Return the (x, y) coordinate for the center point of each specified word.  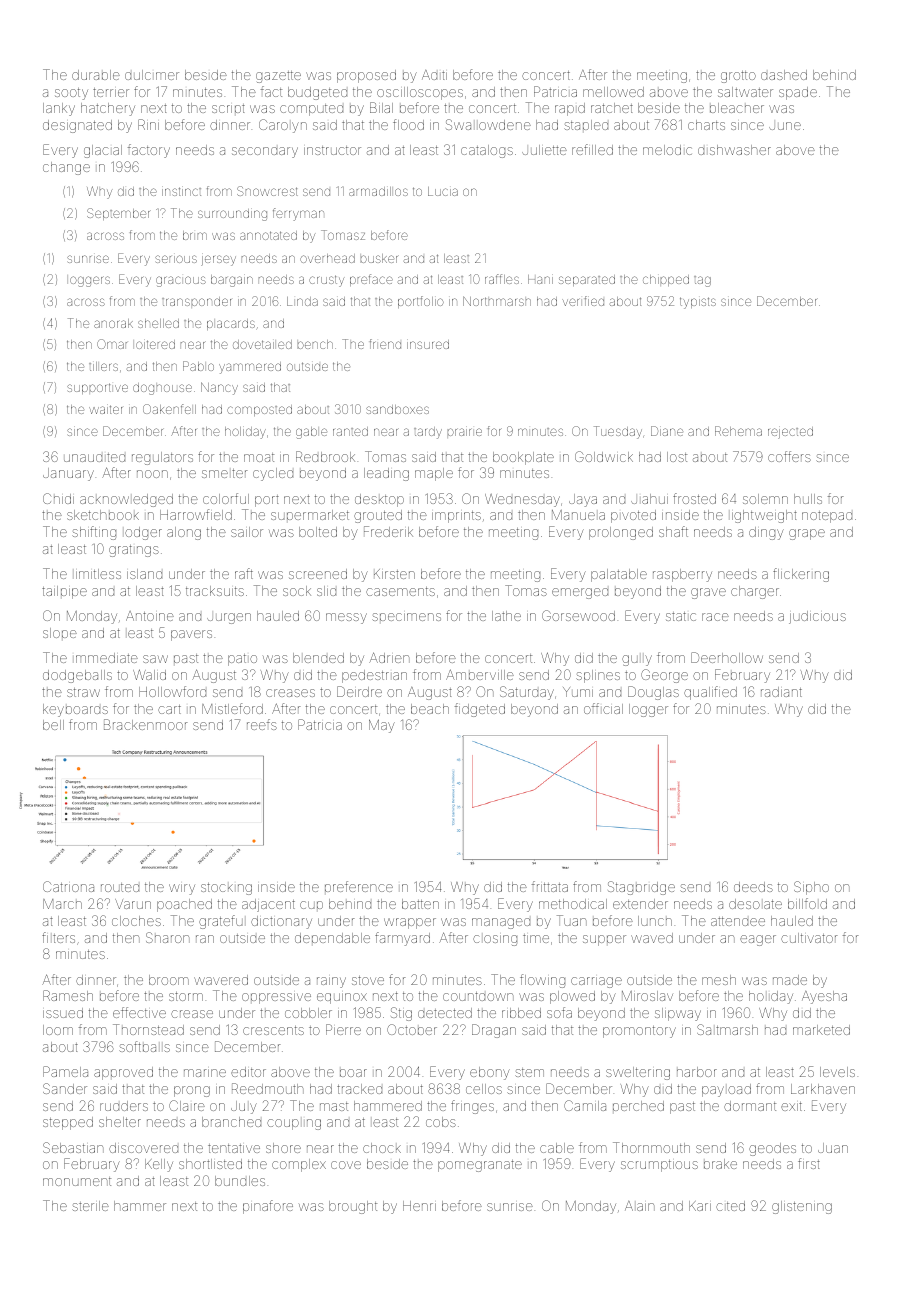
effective (139, 1012)
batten (420, 904)
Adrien (389, 657)
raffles (502, 279)
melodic (667, 150)
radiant (781, 692)
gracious (181, 281)
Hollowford (172, 691)
